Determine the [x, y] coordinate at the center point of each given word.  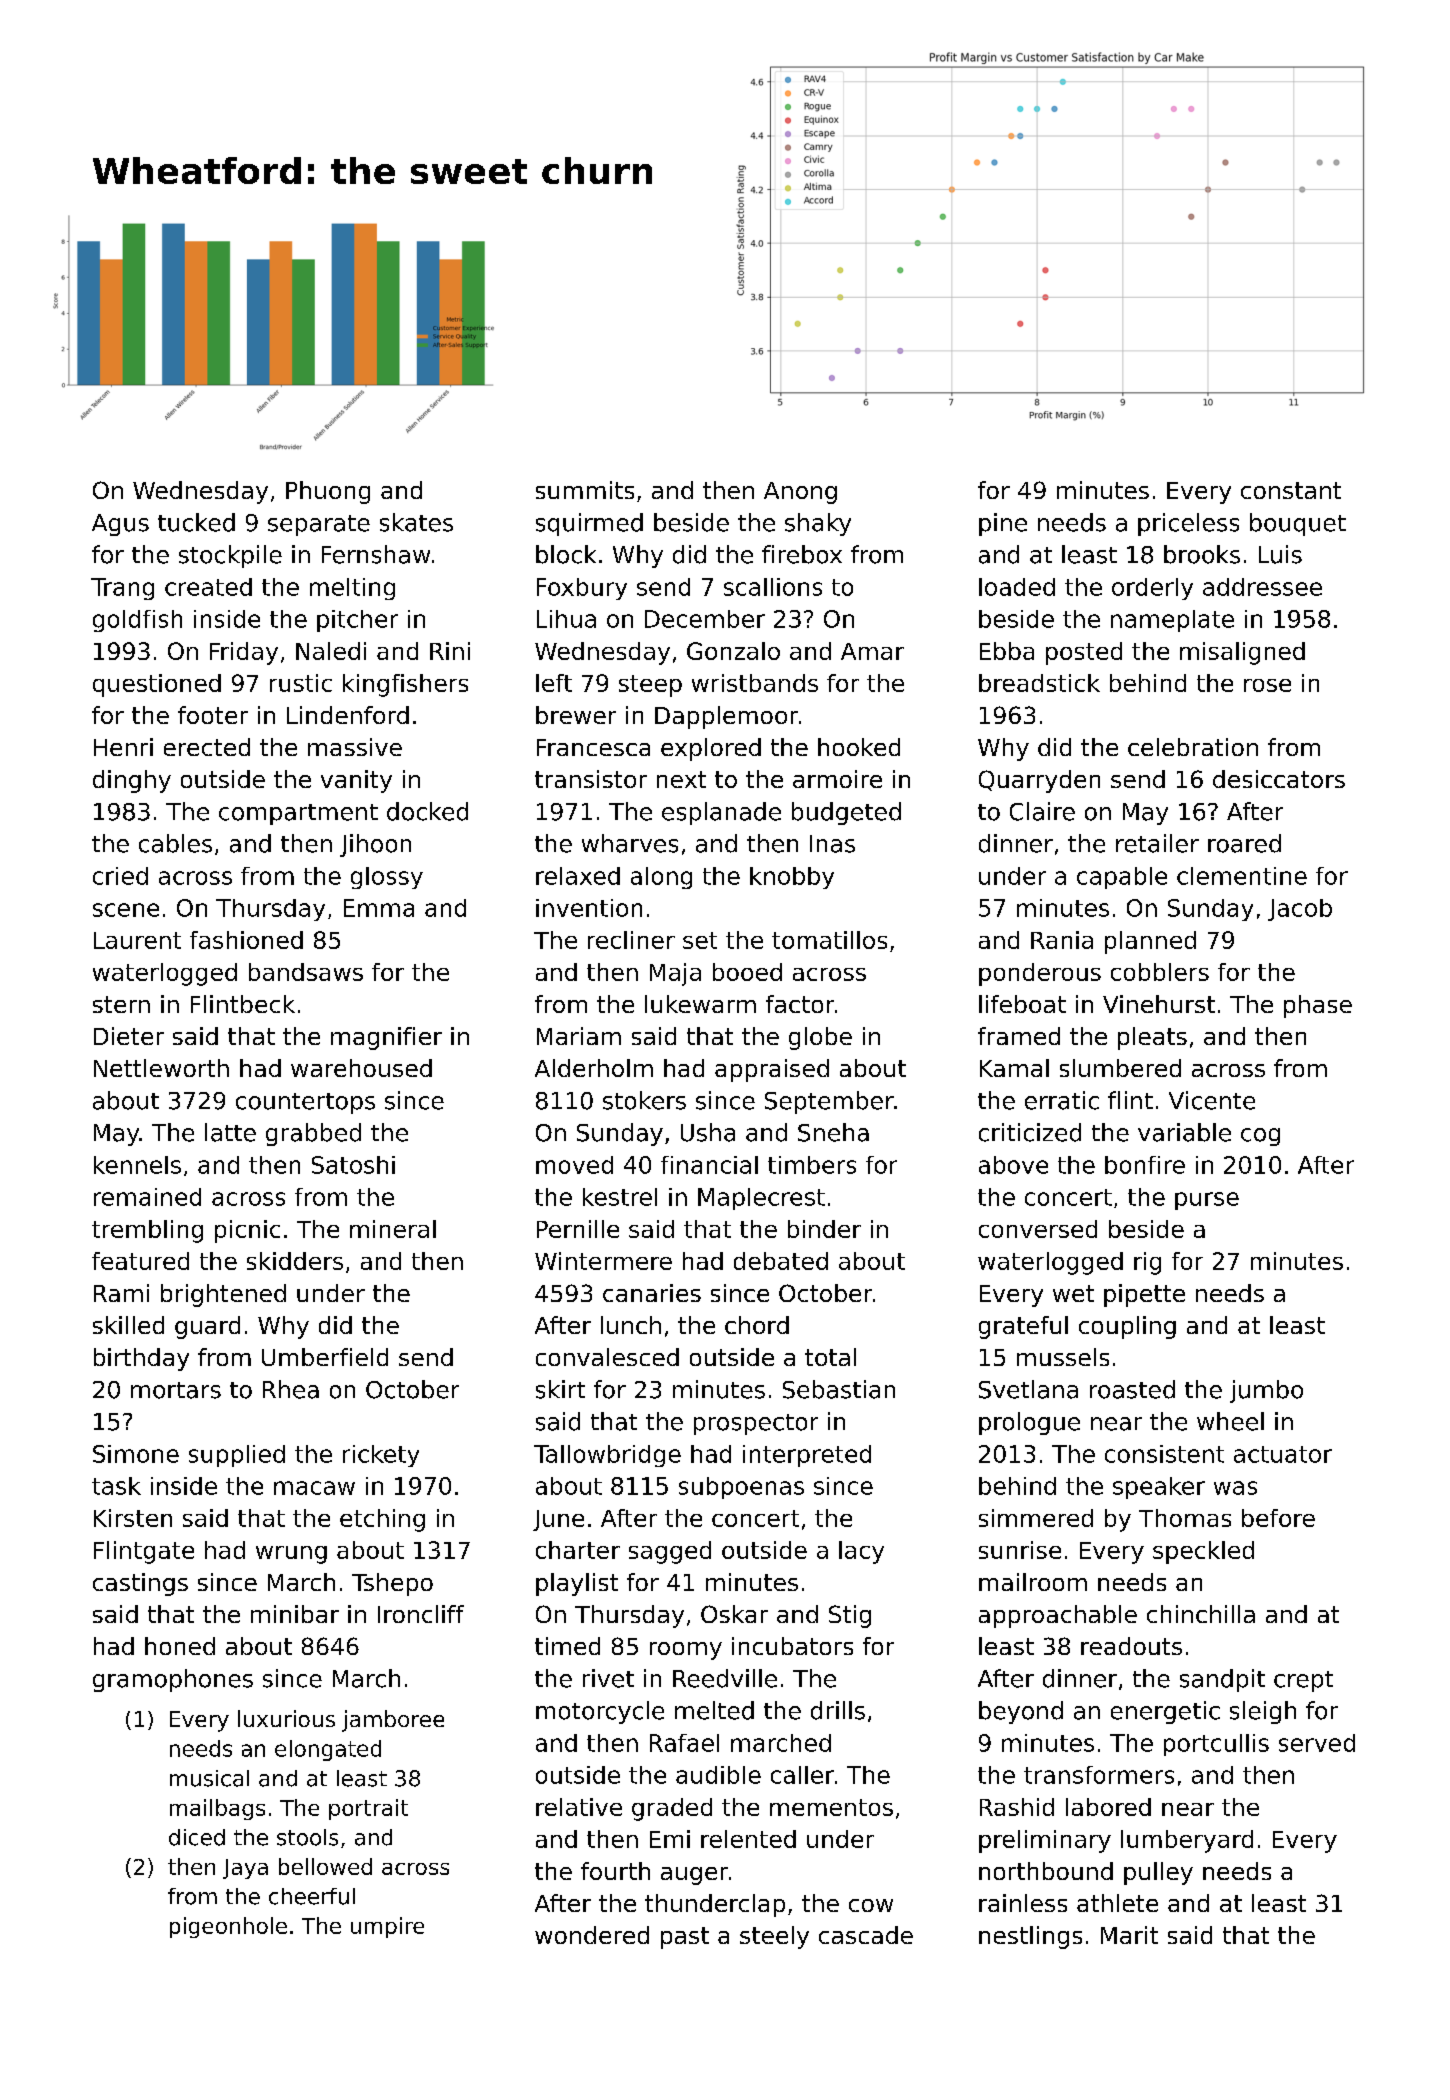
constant [1291, 490]
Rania [1062, 940]
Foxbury [582, 589]
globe [820, 1038]
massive [355, 747]
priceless [1188, 524]
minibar [295, 1614]
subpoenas [741, 1488]
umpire [387, 1927]
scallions [773, 587]
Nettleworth [161, 1068]
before [1278, 1518]
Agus [120, 525]
